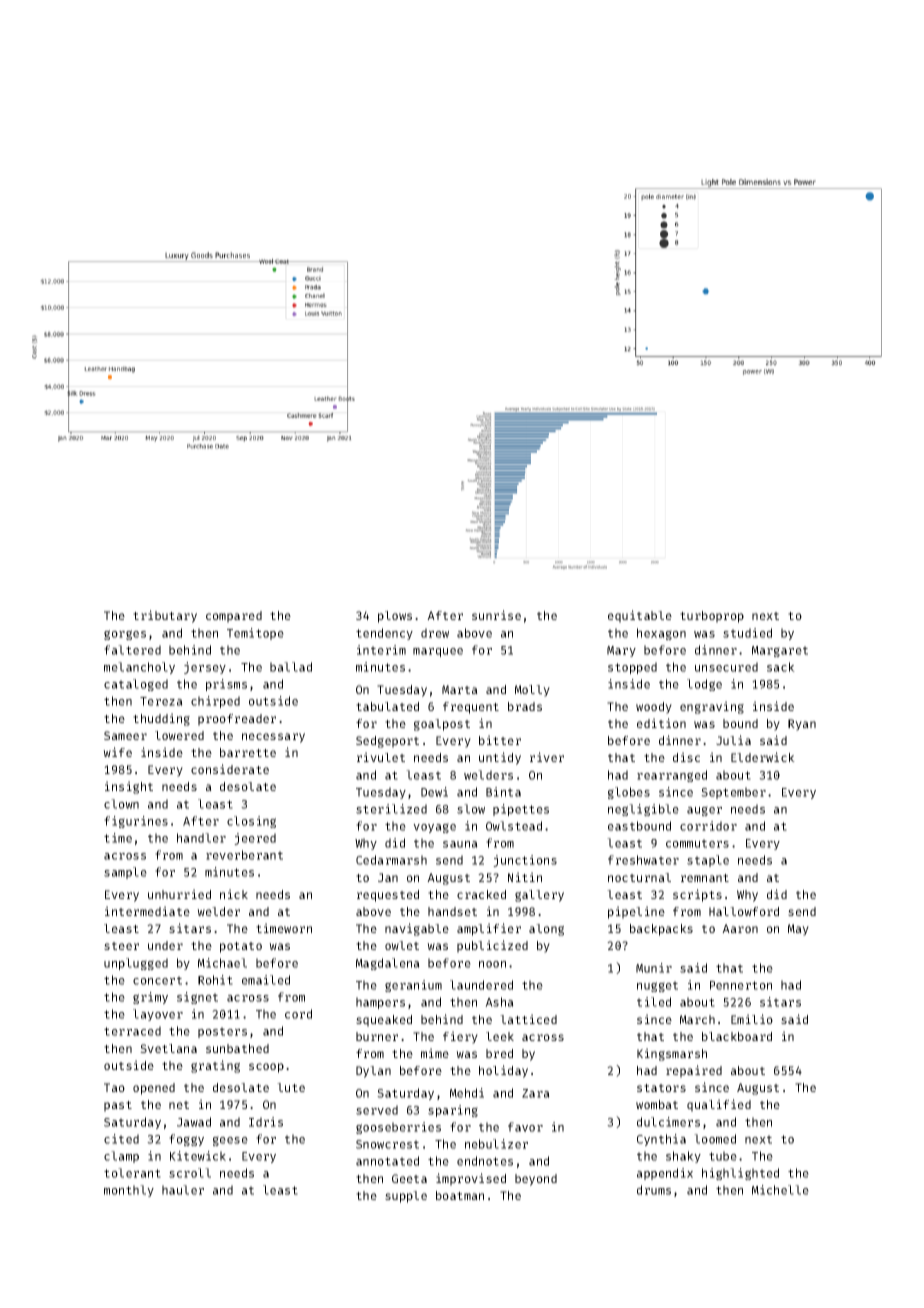  What do you see at coordinates (780, 651) in the document?
I see `Margaret` at bounding box center [780, 651].
